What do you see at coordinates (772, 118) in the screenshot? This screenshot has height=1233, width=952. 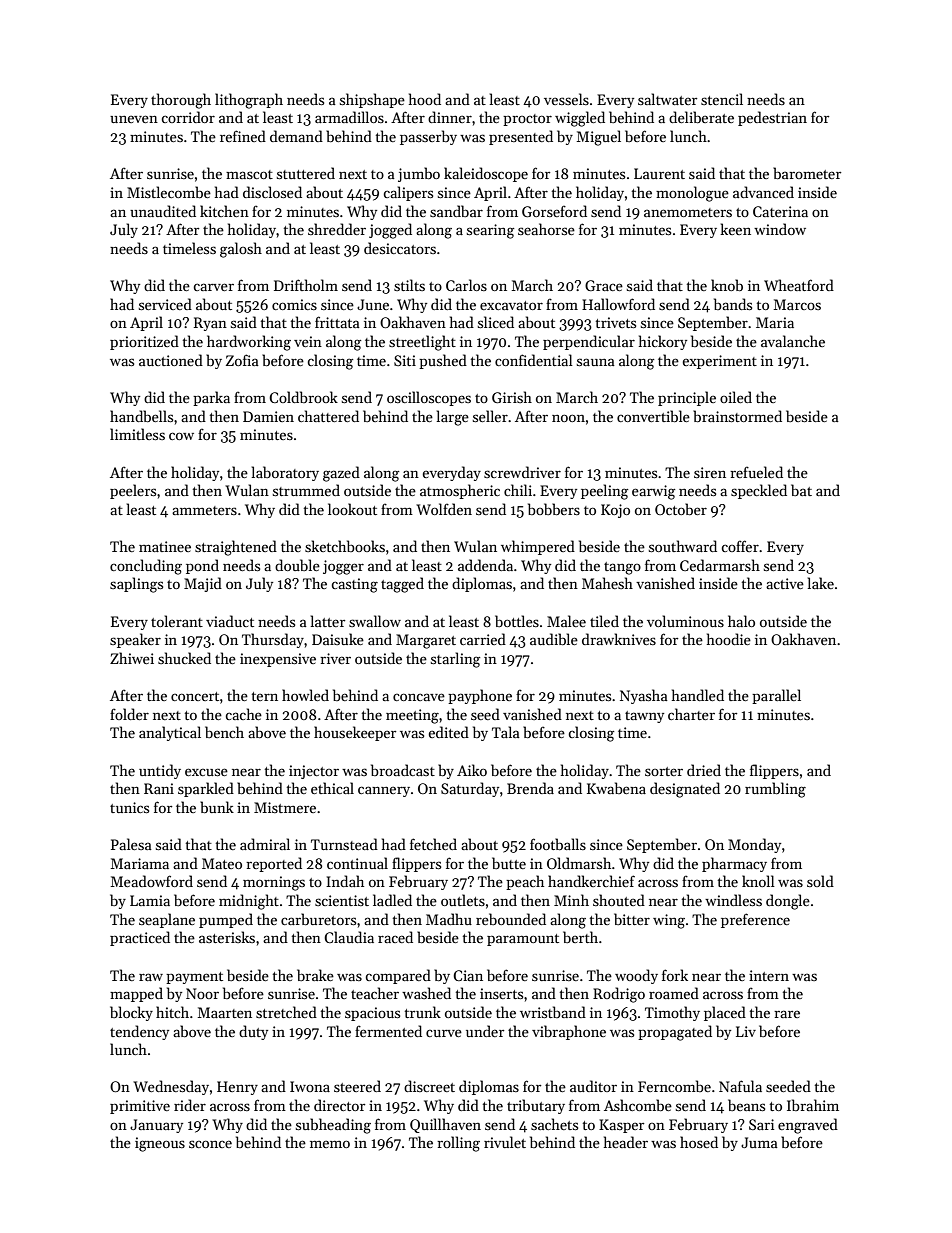 I see `pedestrian` at bounding box center [772, 118].
